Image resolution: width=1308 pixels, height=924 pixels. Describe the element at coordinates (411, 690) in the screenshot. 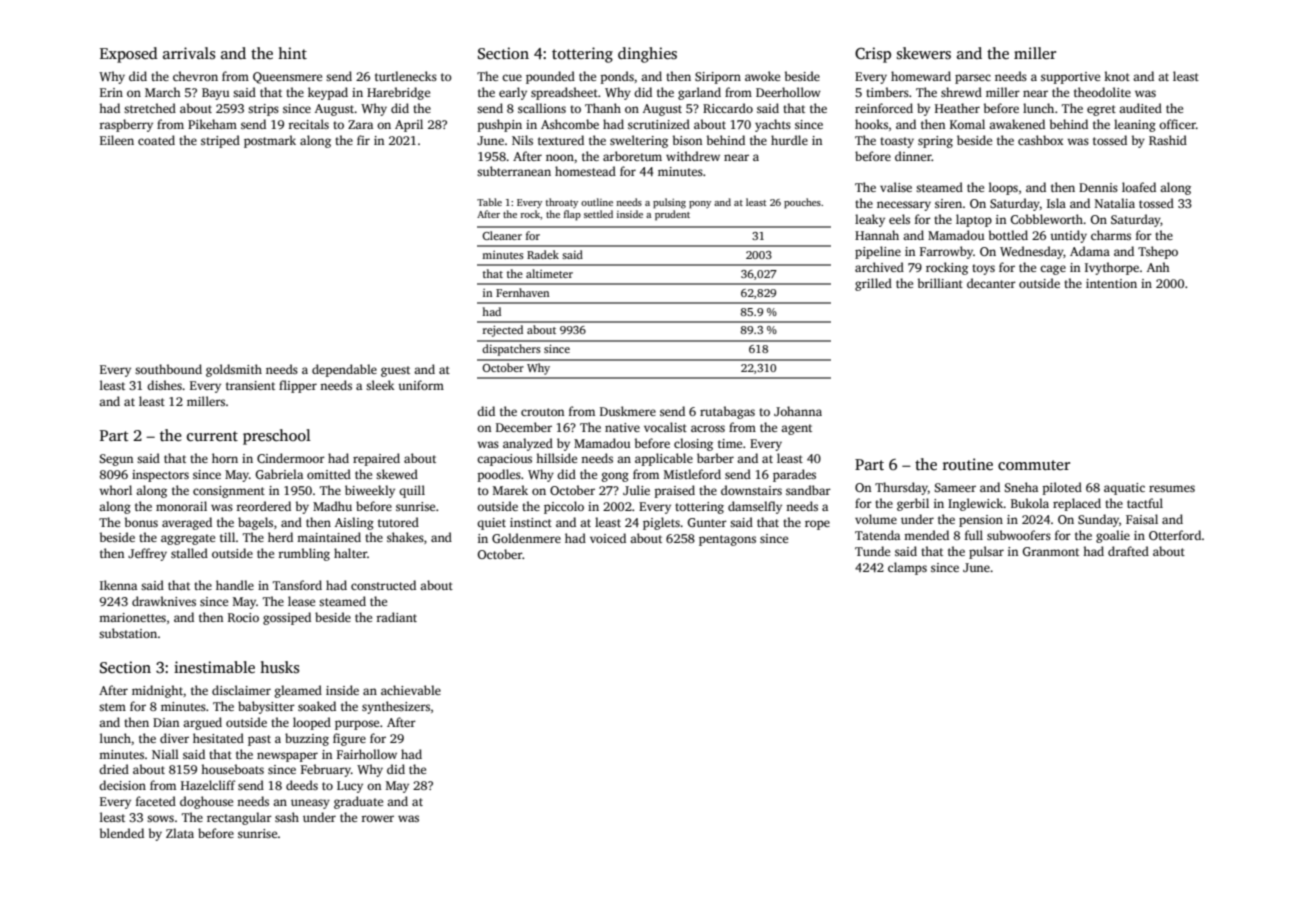

I see `achievable` at that location.
